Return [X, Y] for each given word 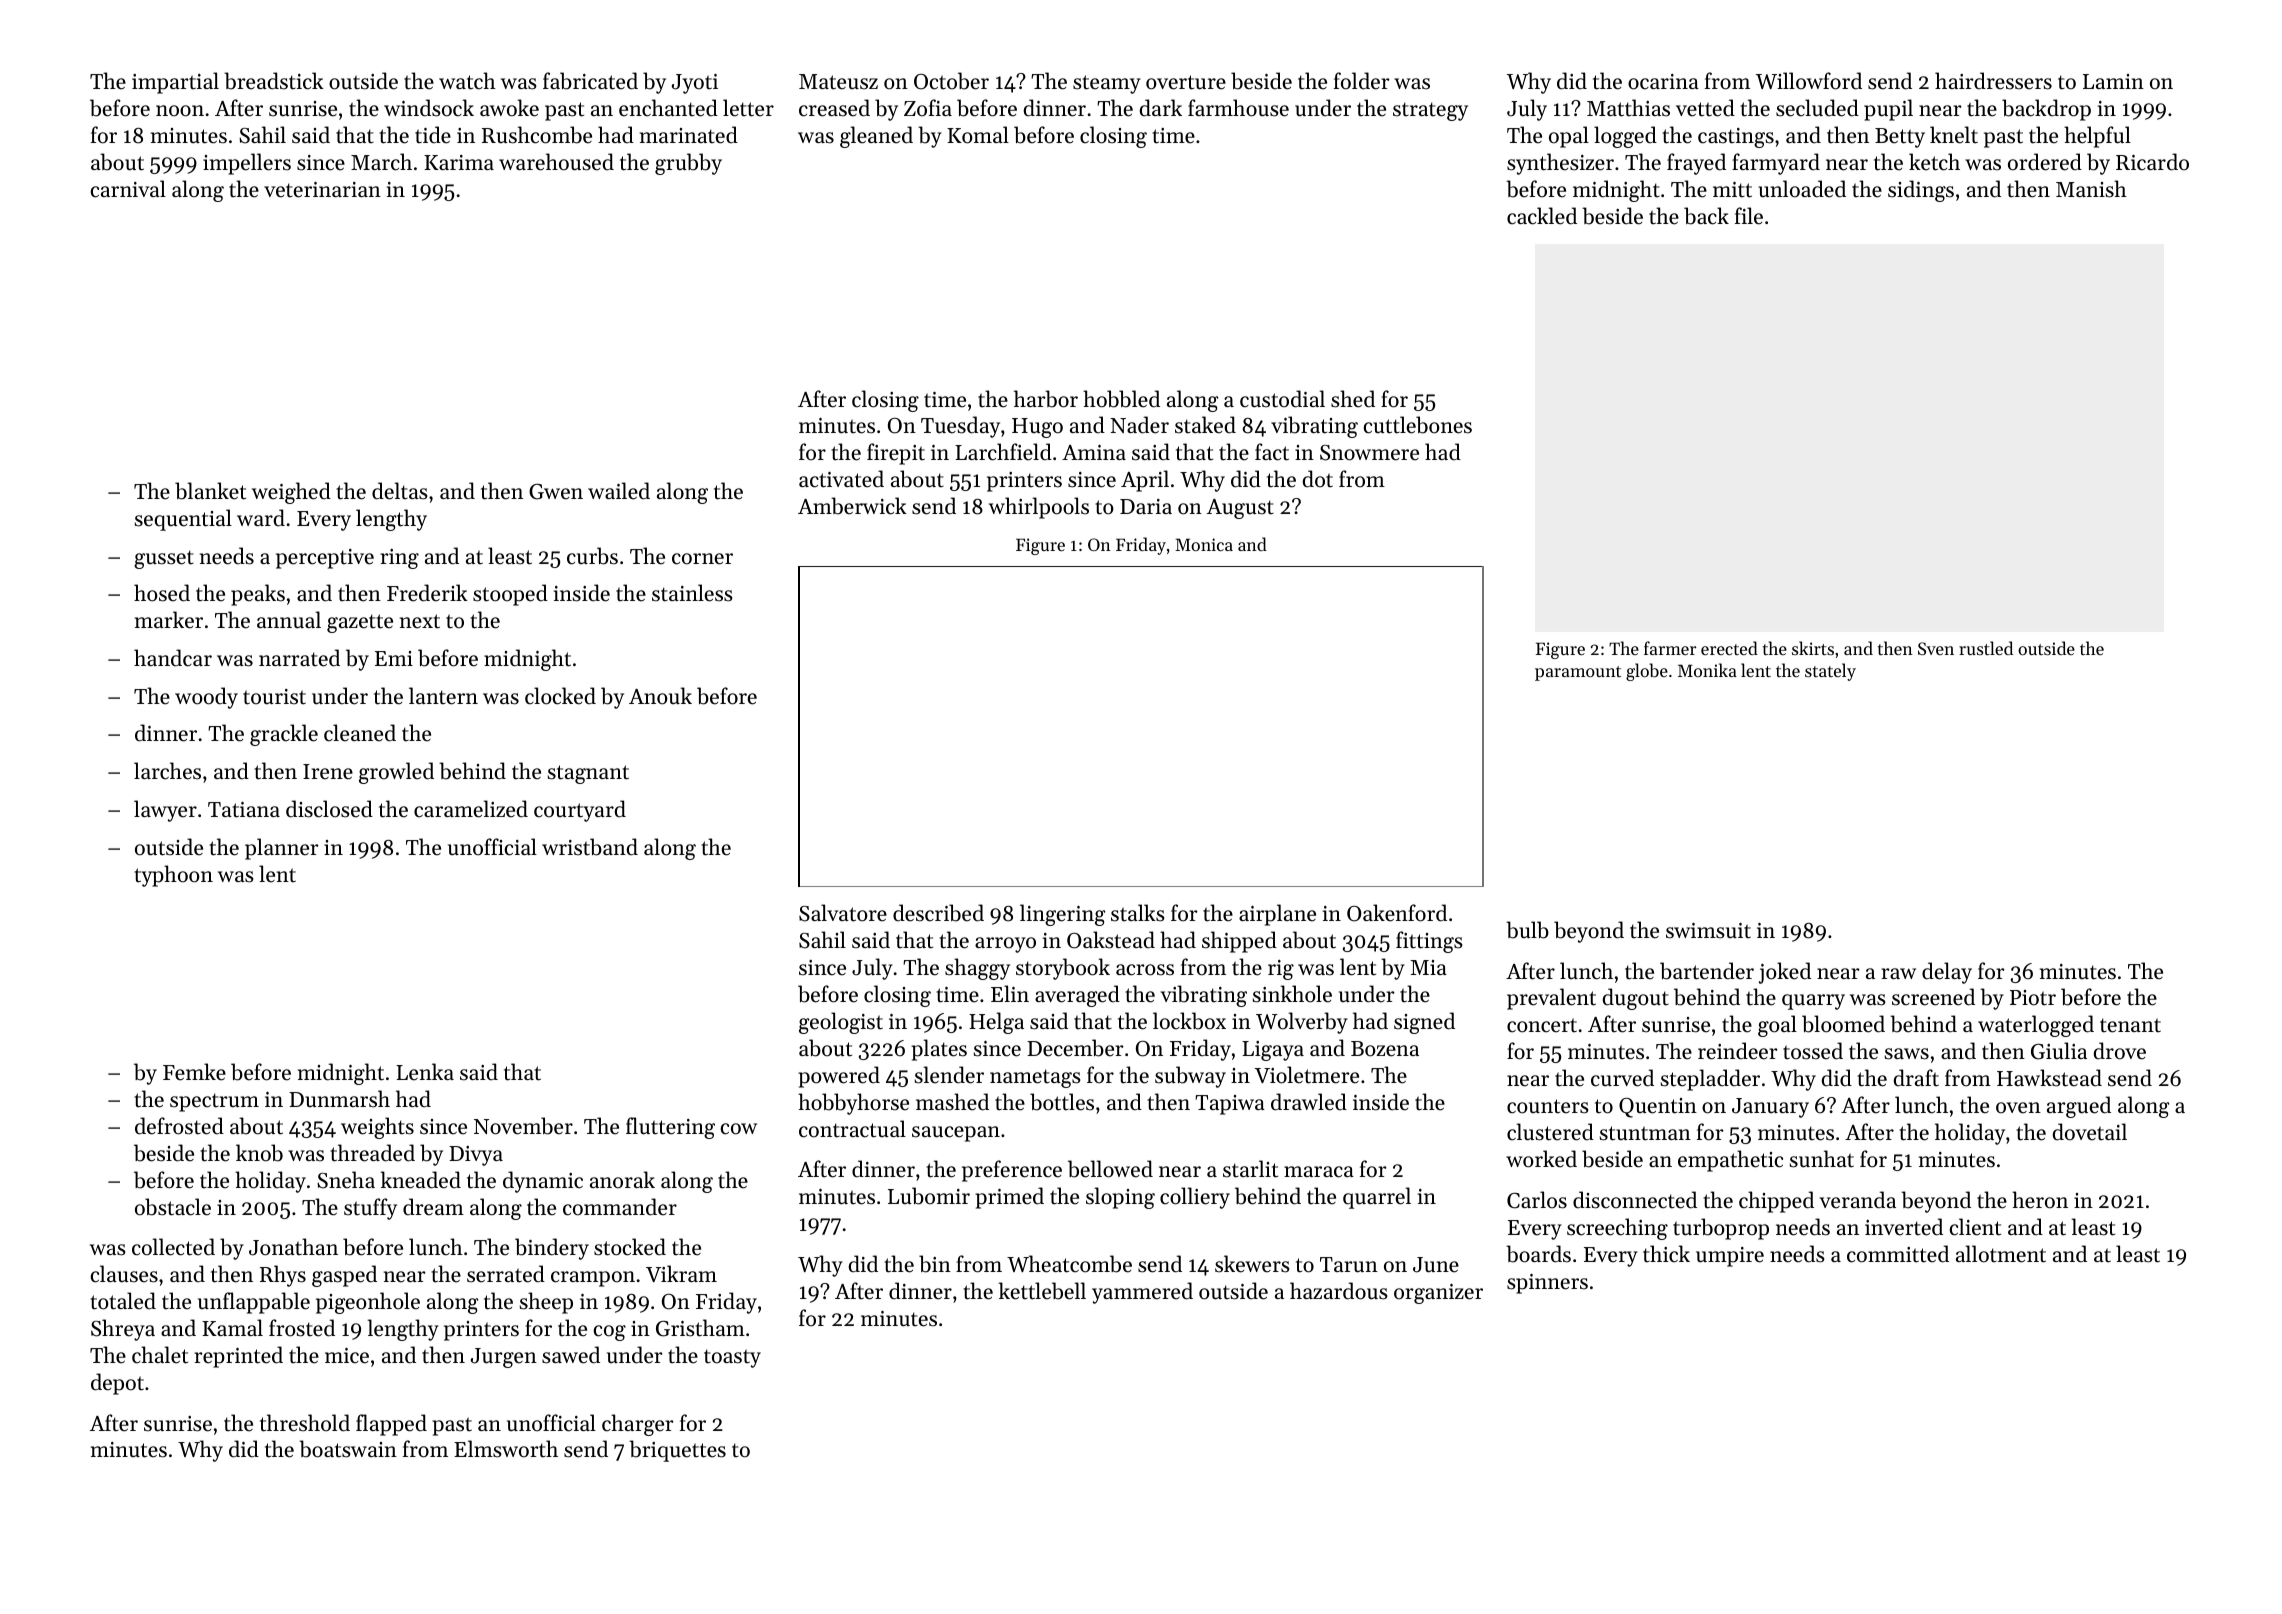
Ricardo [2152, 162]
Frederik [427, 593]
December [1075, 1048]
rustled [1986, 648]
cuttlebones [1417, 425]
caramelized [471, 809]
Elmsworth [506, 1449]
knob [259, 1153]
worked [1541, 1159]
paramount [1578, 673]
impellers [247, 164]
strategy [1430, 111]
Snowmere [1369, 453]
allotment [2001, 1254]
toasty [732, 1358]
